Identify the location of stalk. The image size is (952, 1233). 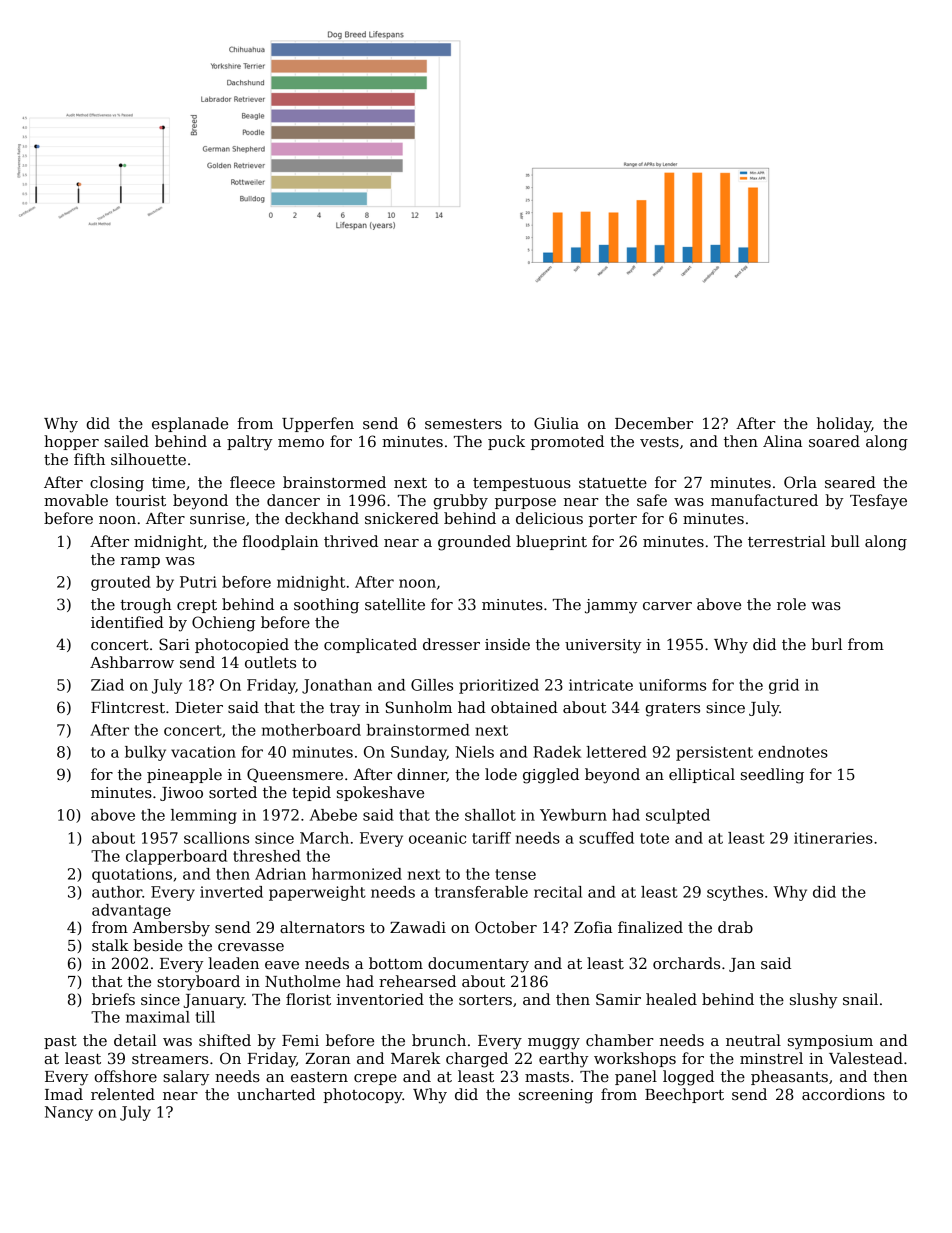
(110, 945).
